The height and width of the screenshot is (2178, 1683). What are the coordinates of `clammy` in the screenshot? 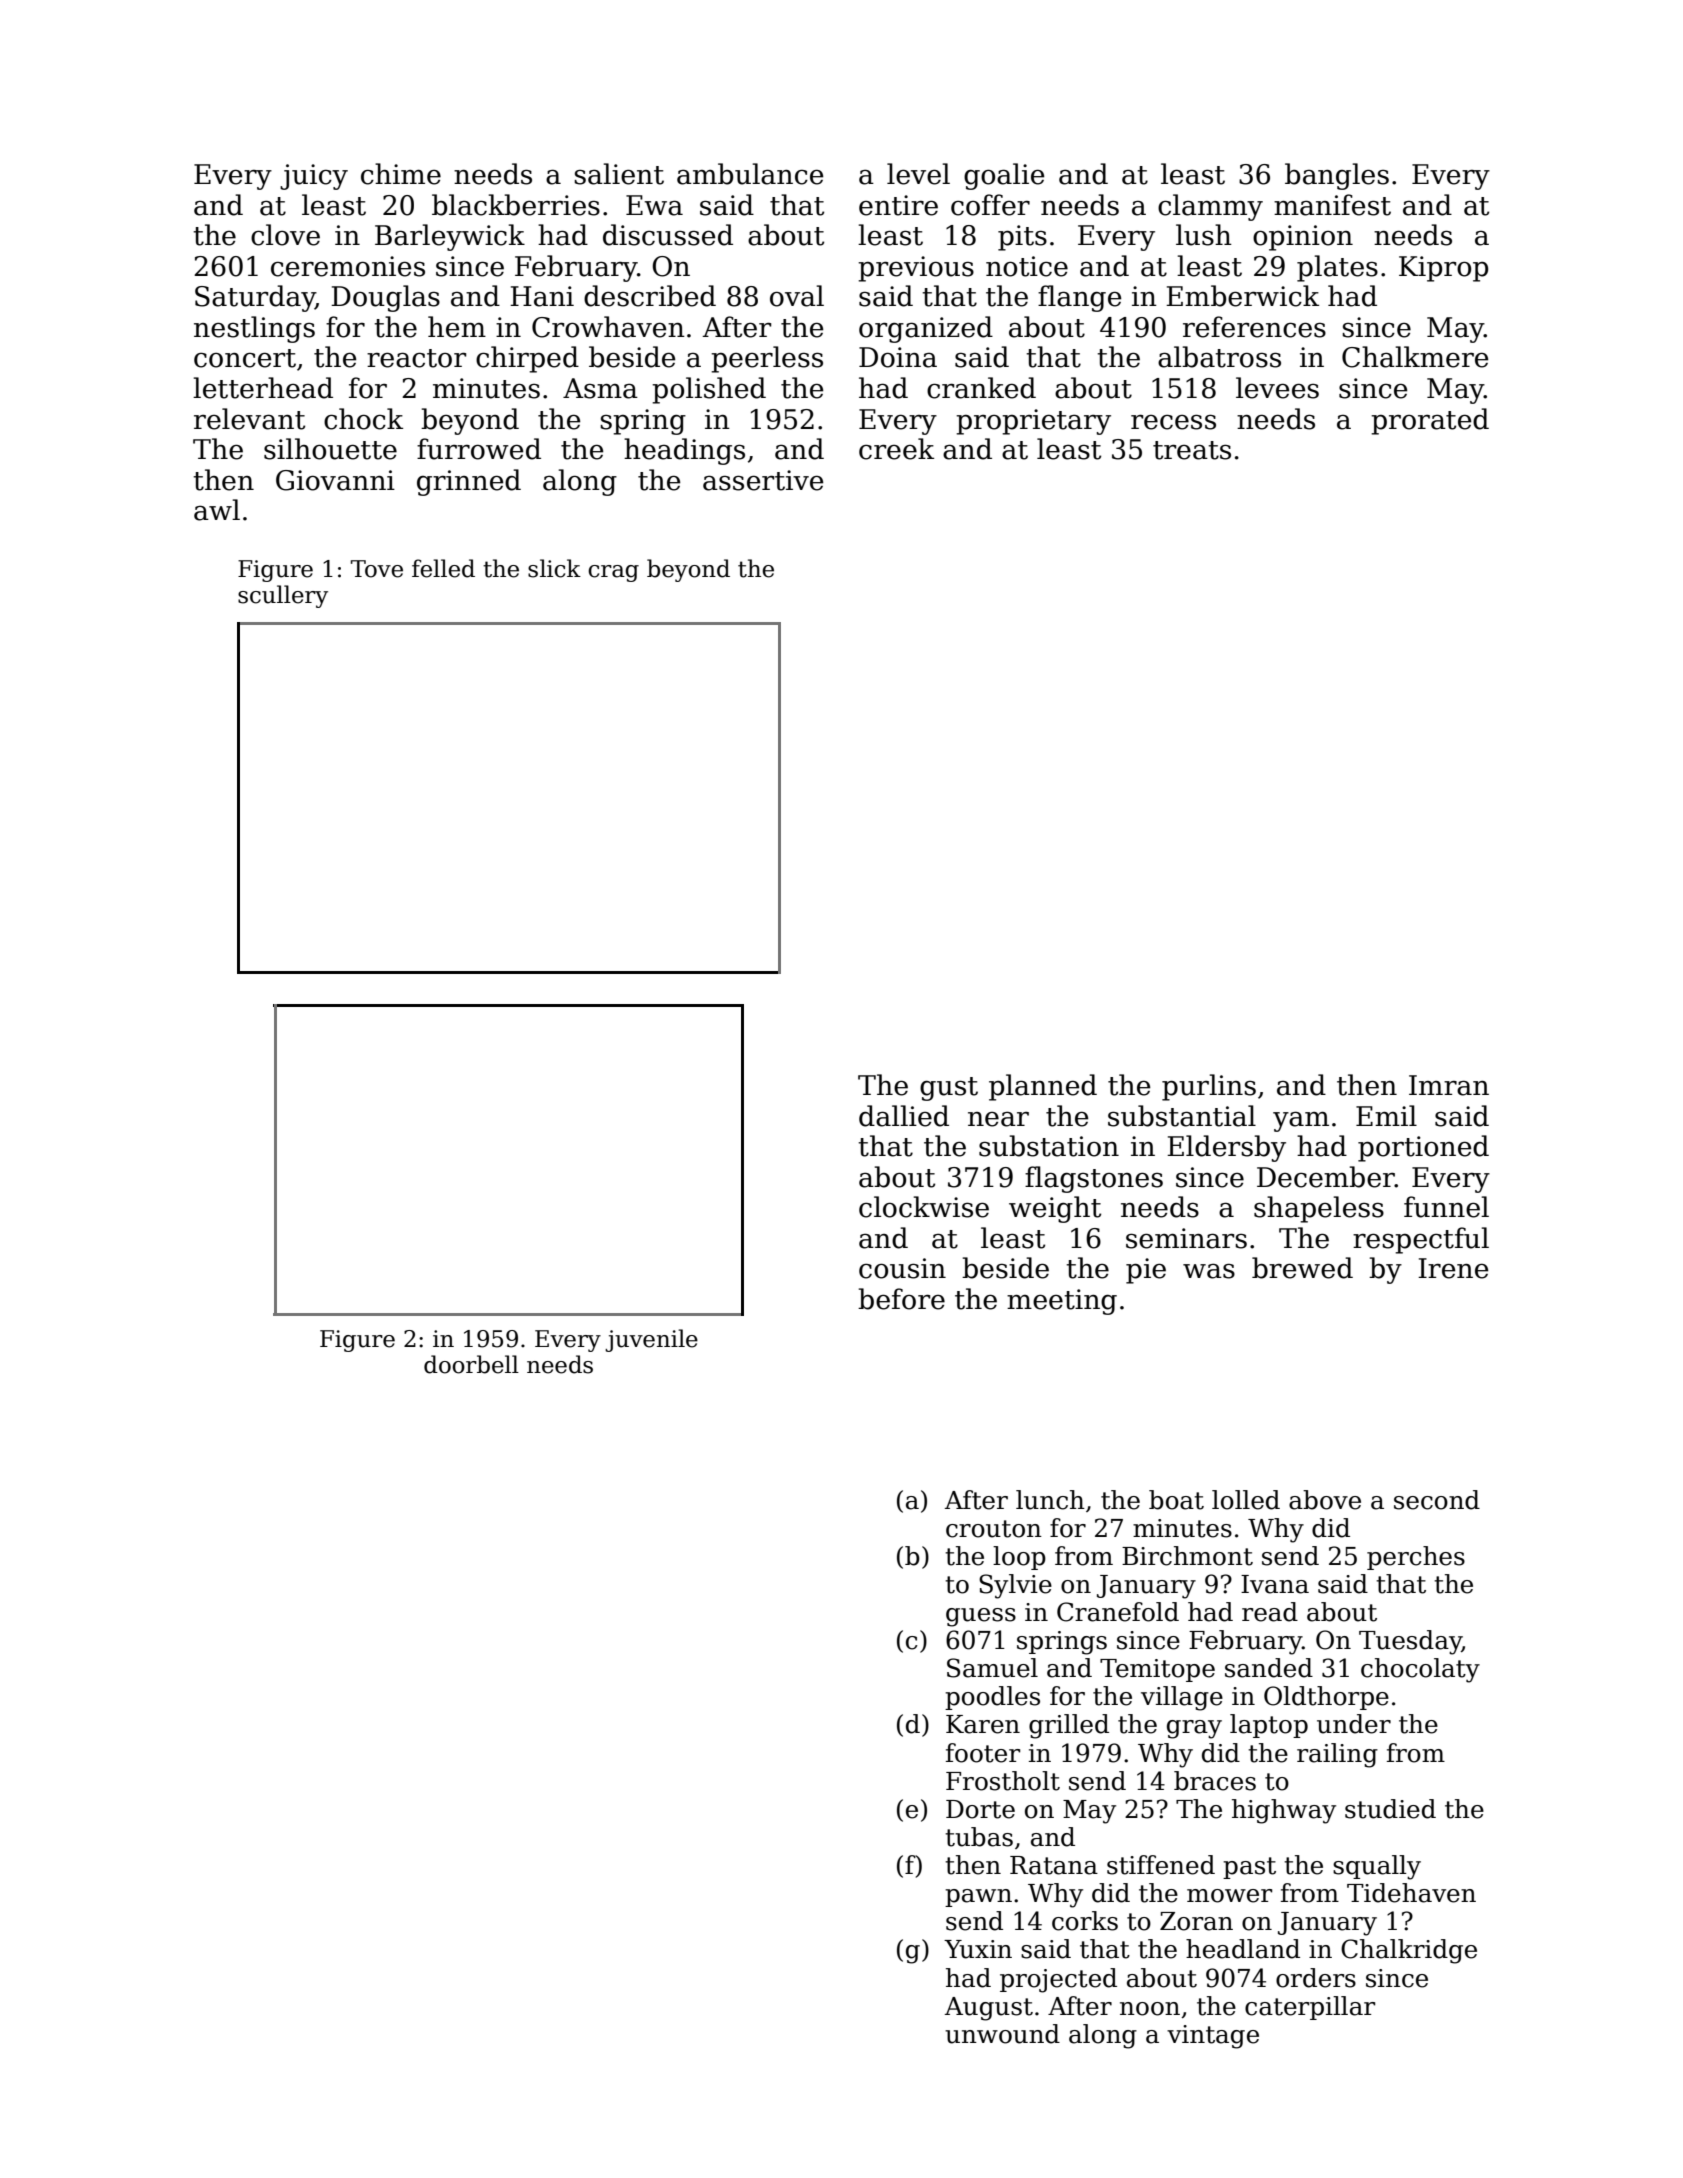 It's located at (1210, 207).
